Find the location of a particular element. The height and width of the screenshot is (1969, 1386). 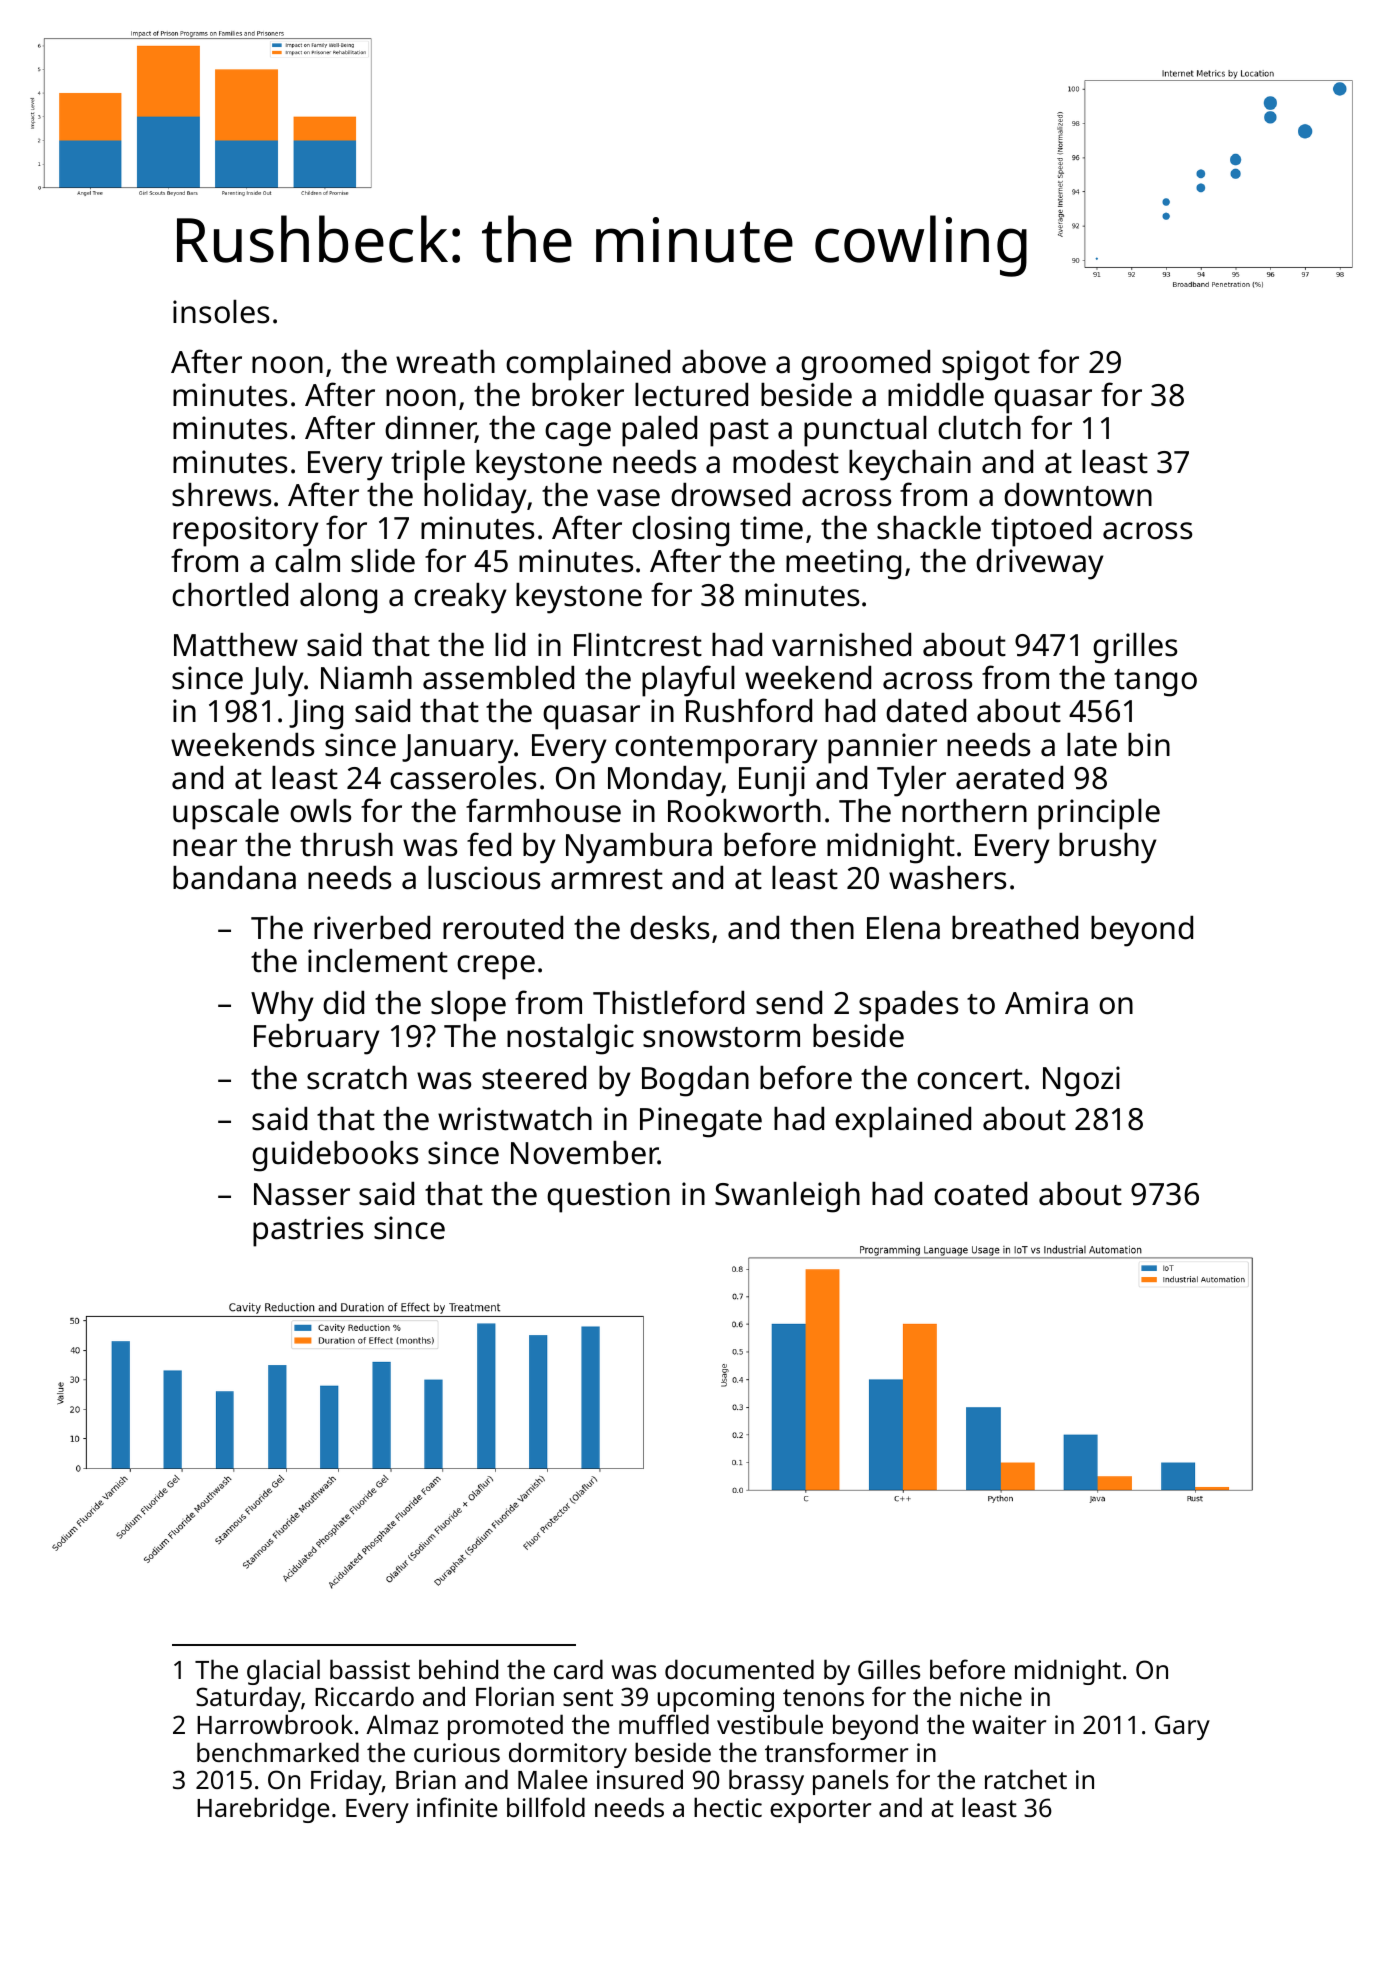

glacial is located at coordinates (283, 1672).
